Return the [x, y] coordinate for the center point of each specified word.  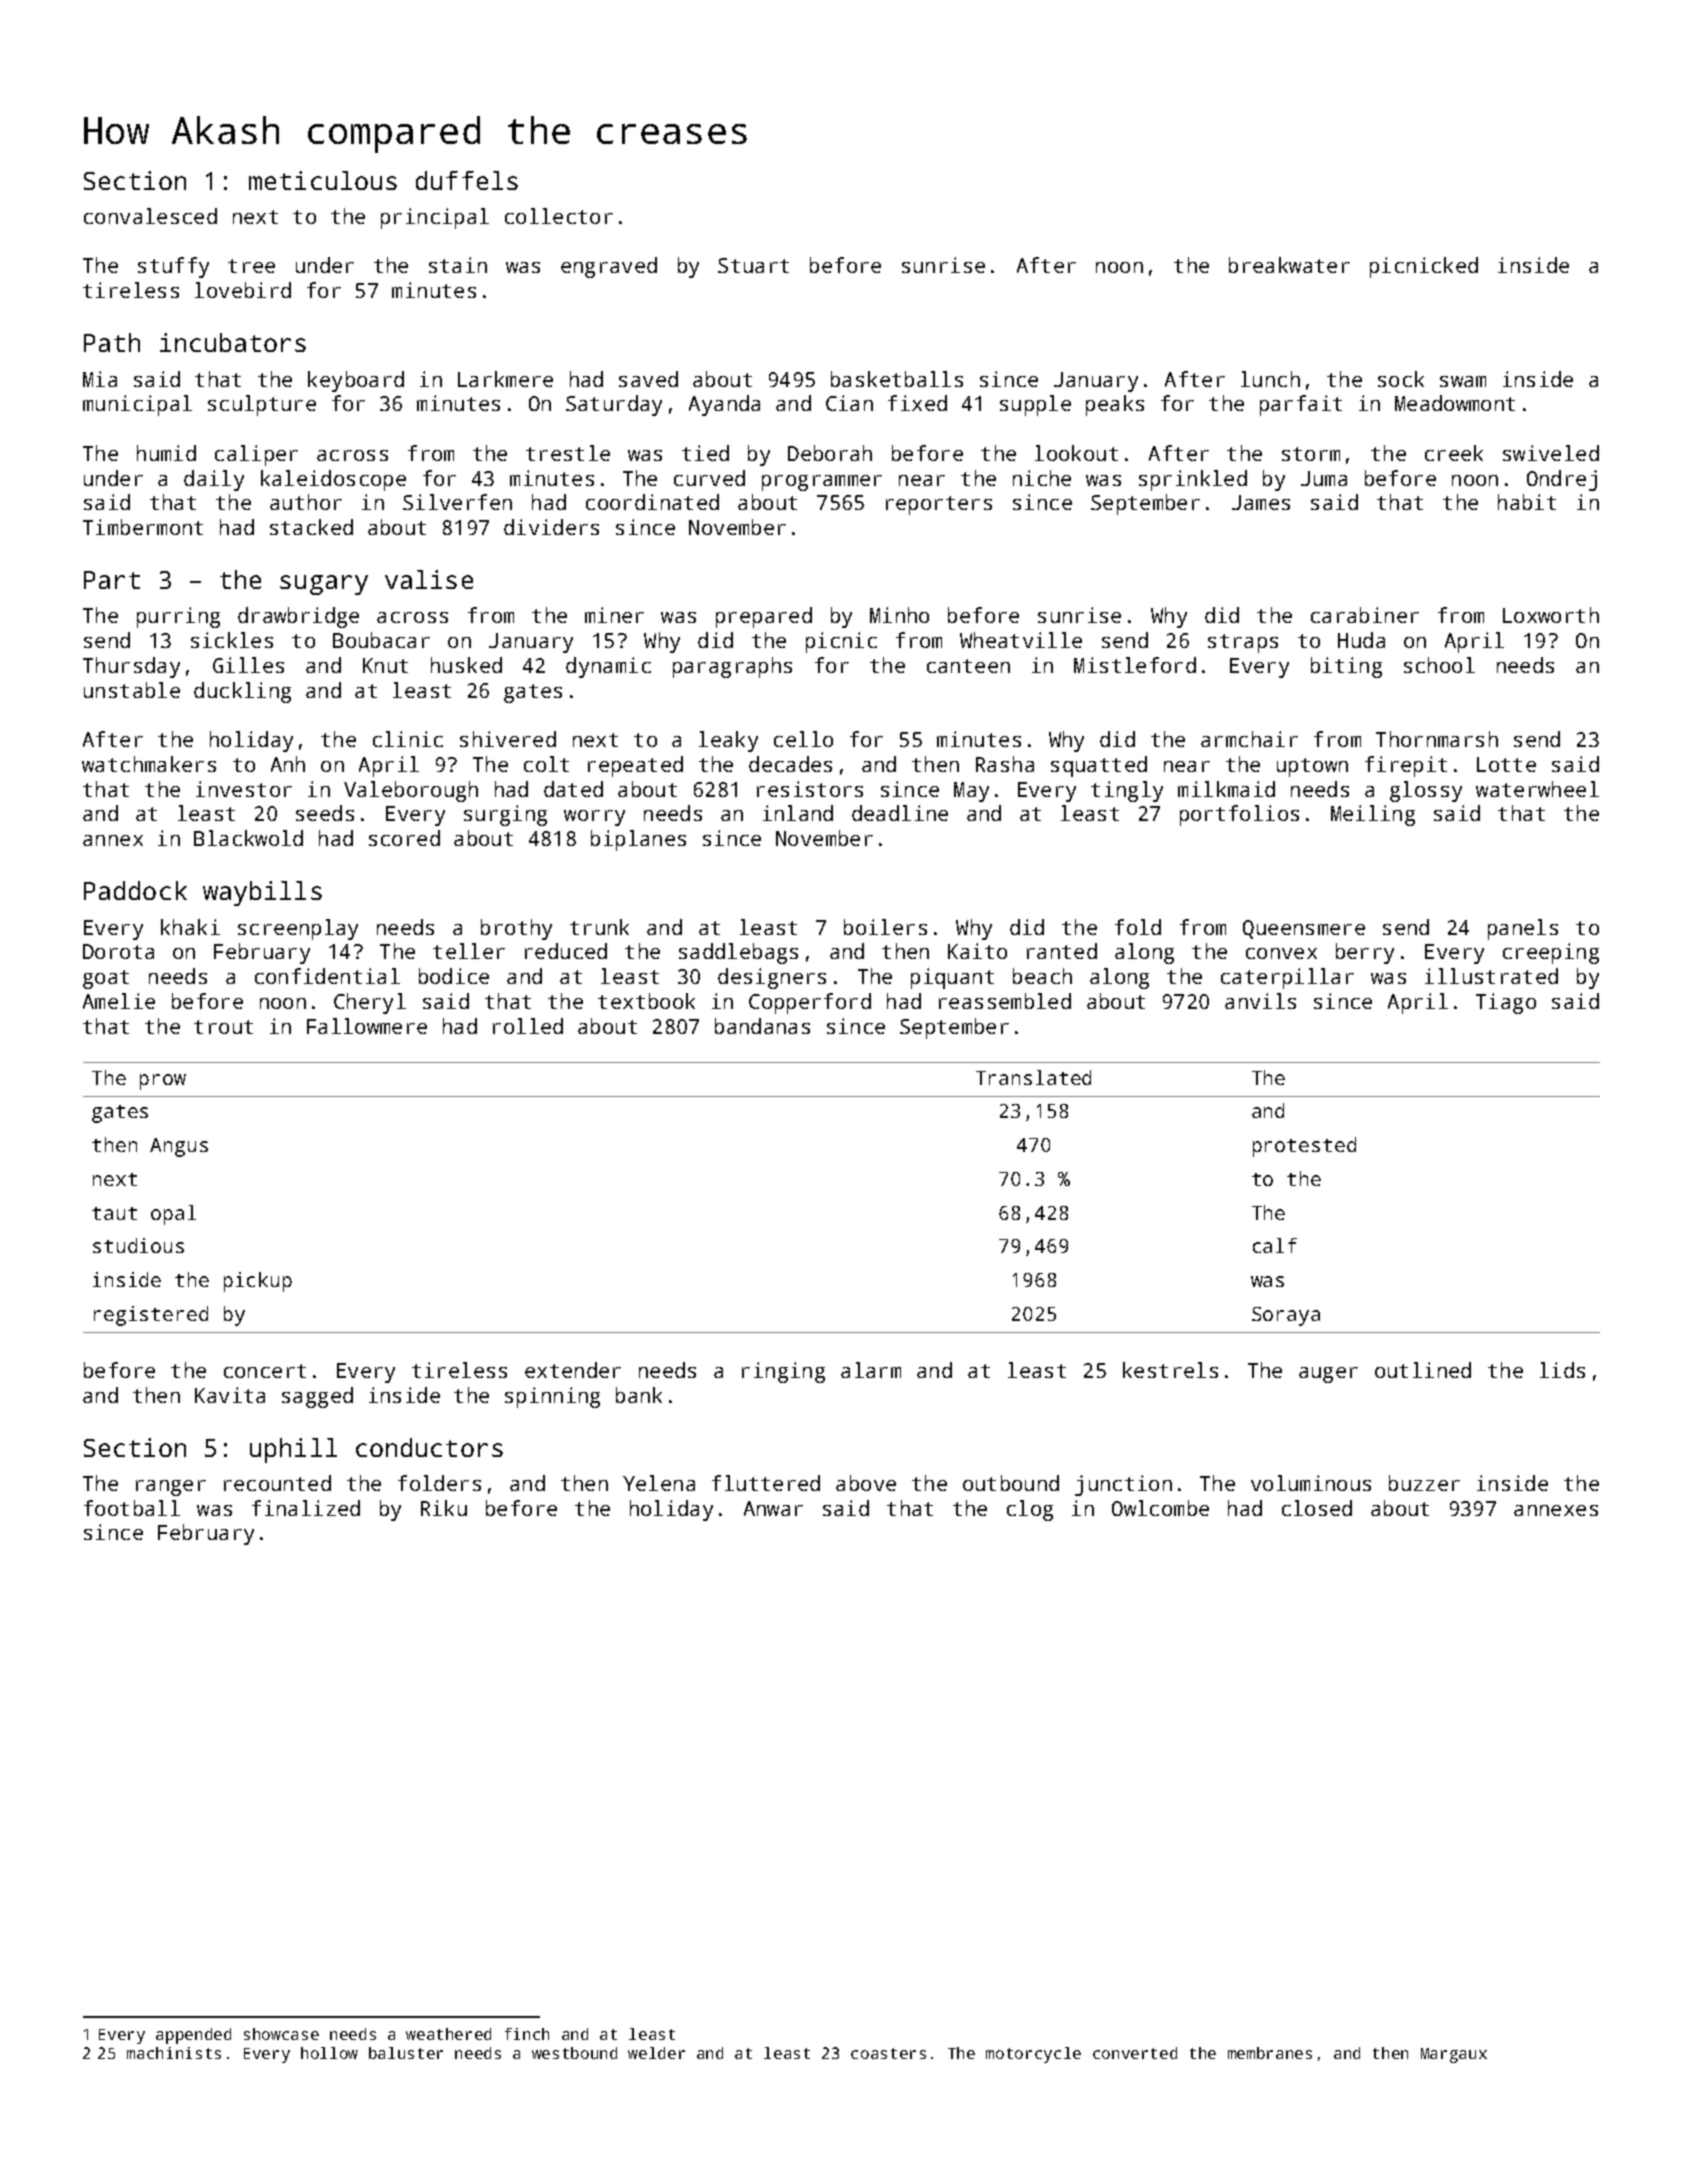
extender [573, 1370]
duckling [242, 692]
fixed [917, 403]
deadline [900, 813]
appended [193, 2036]
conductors [429, 1447]
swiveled [1551, 453]
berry [1365, 953]
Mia [100, 379]
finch [527, 2034]
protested [1304, 1147]
